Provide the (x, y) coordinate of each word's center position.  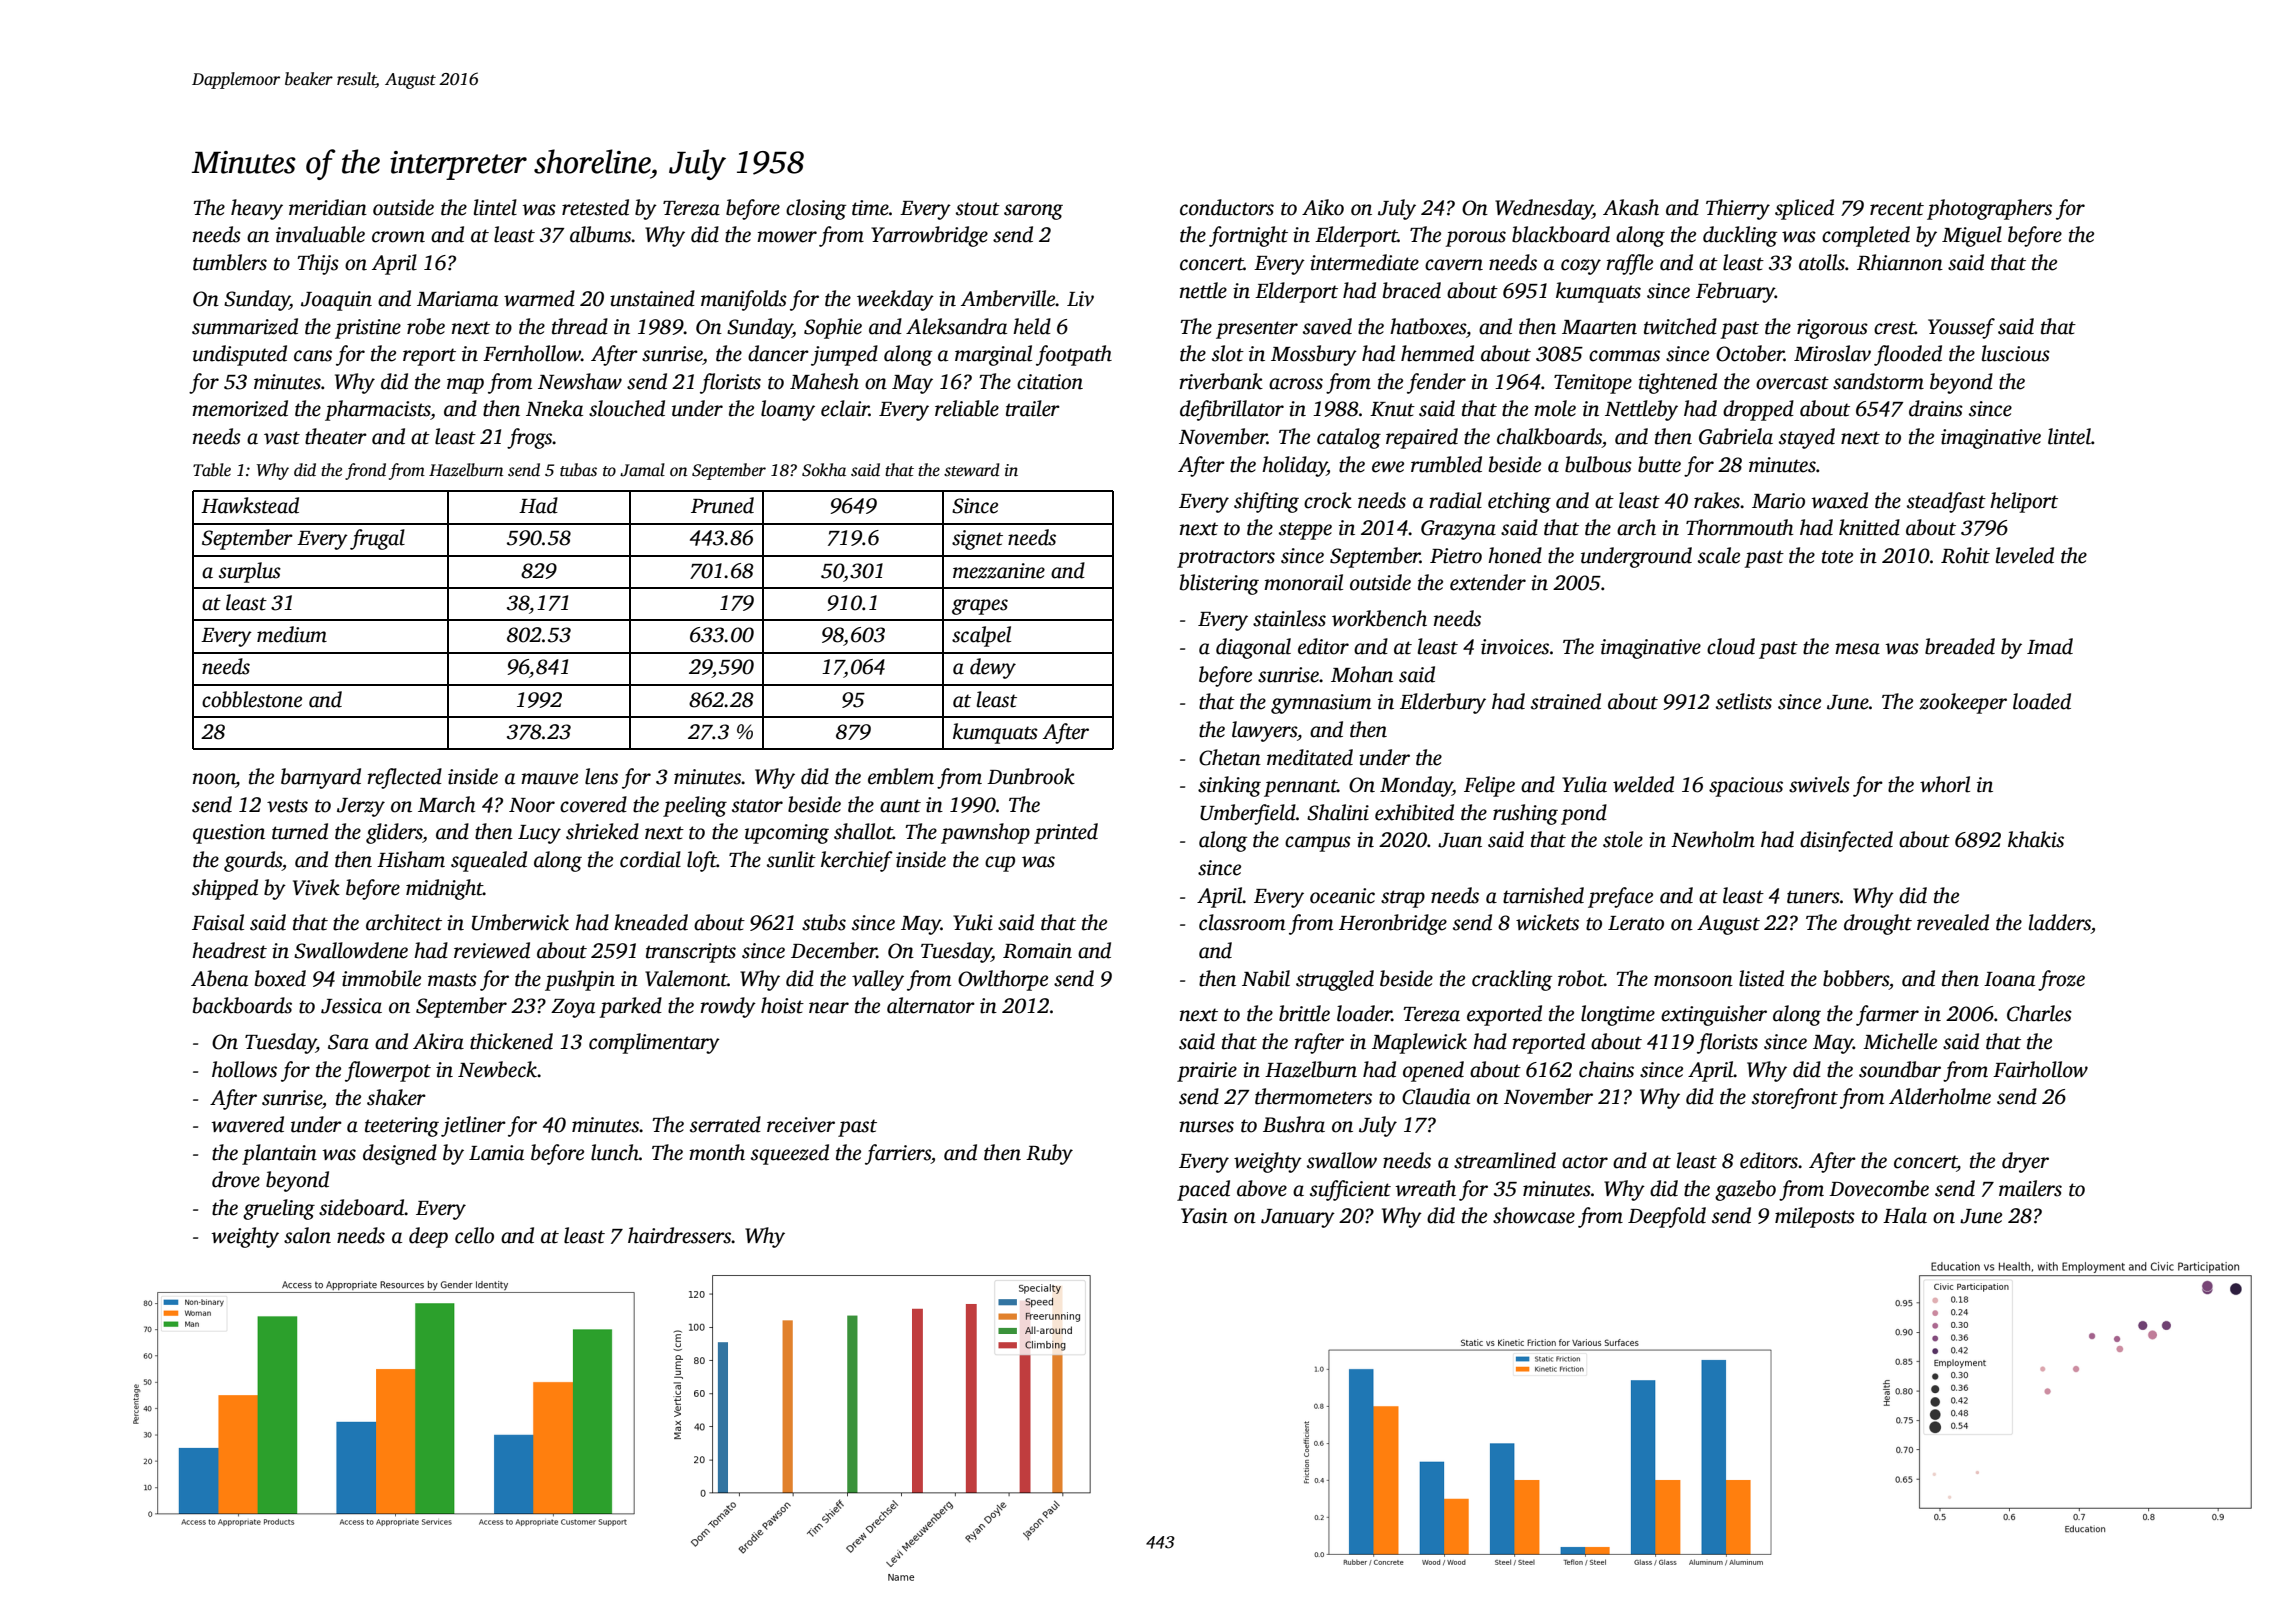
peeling (695, 806)
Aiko (1323, 207)
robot (1581, 978)
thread (580, 326)
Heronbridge (1393, 924)
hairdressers (680, 1235)
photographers (1989, 209)
